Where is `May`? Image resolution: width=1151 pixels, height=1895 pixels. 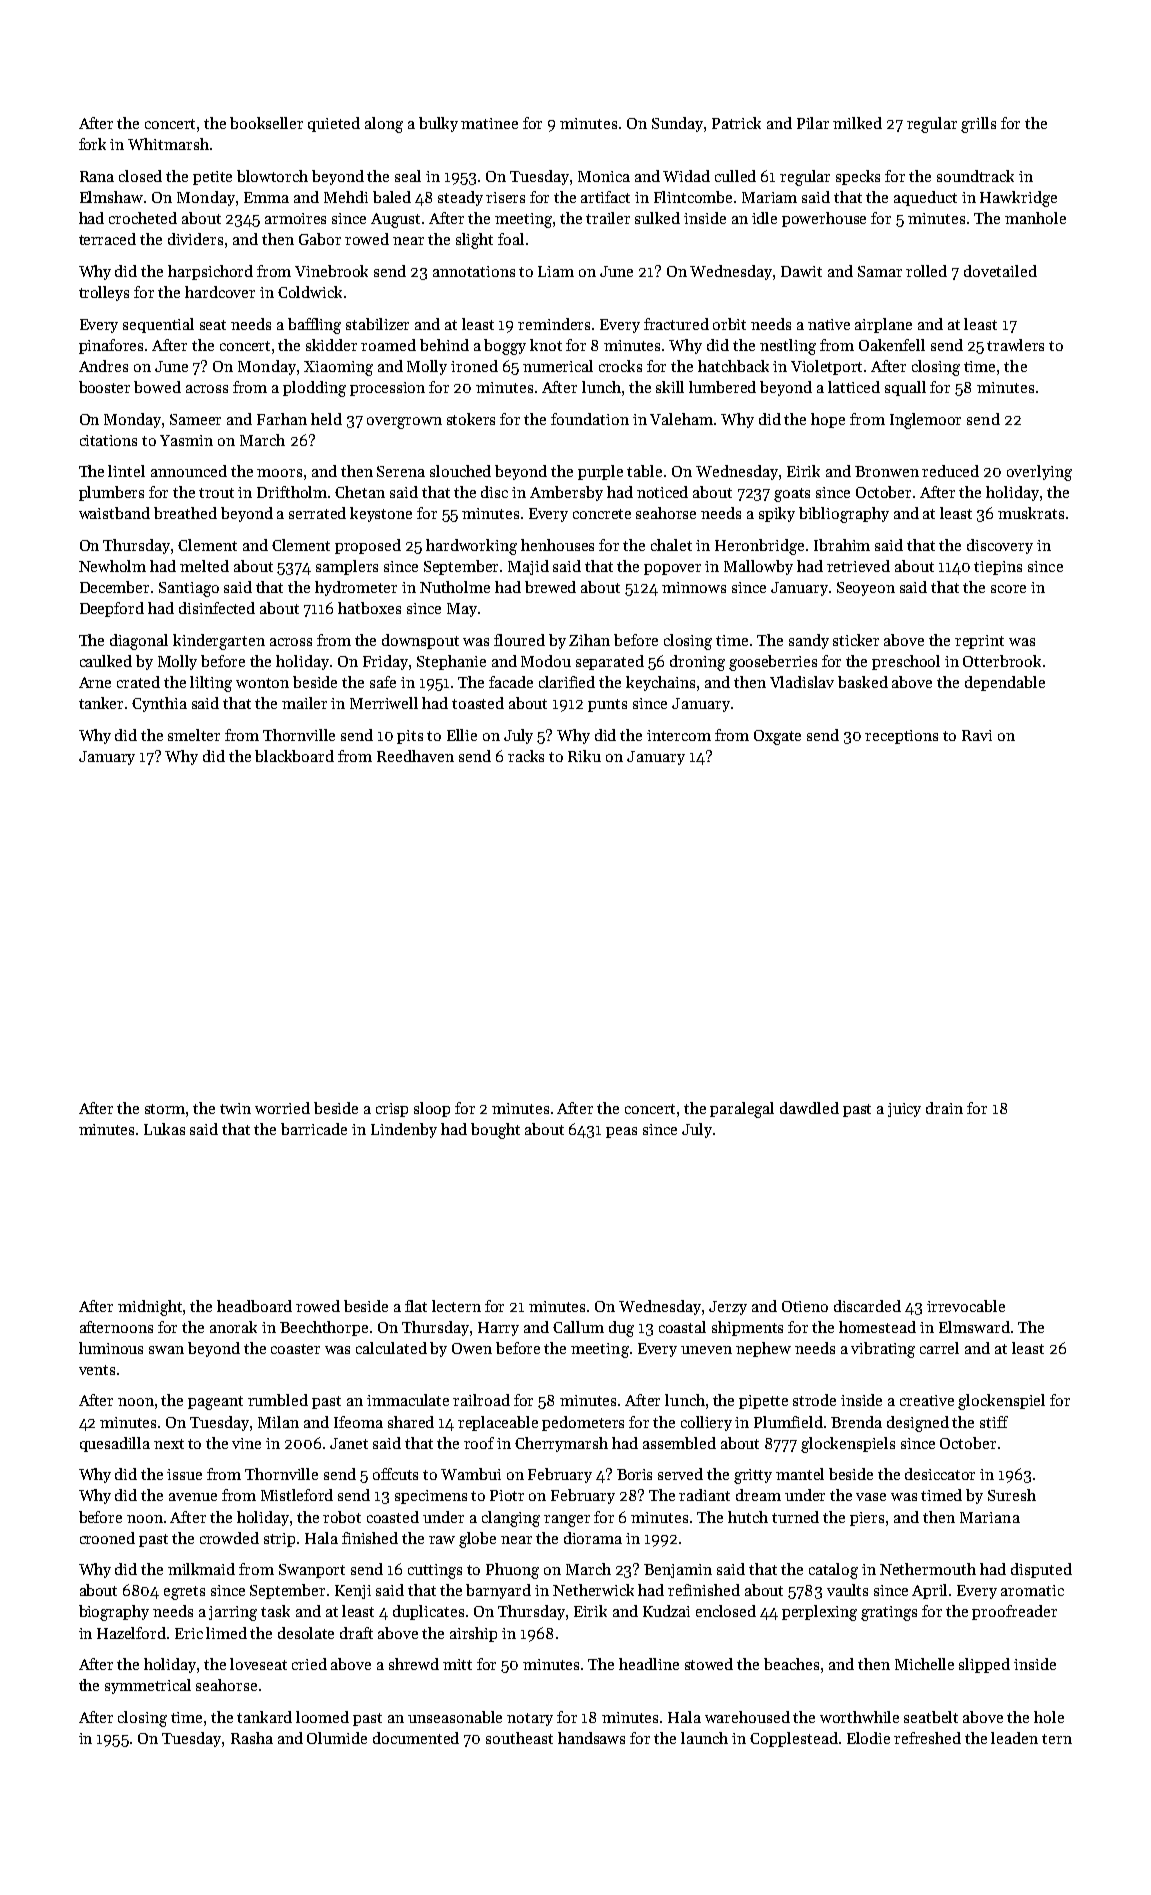
May is located at coordinates (462, 610).
